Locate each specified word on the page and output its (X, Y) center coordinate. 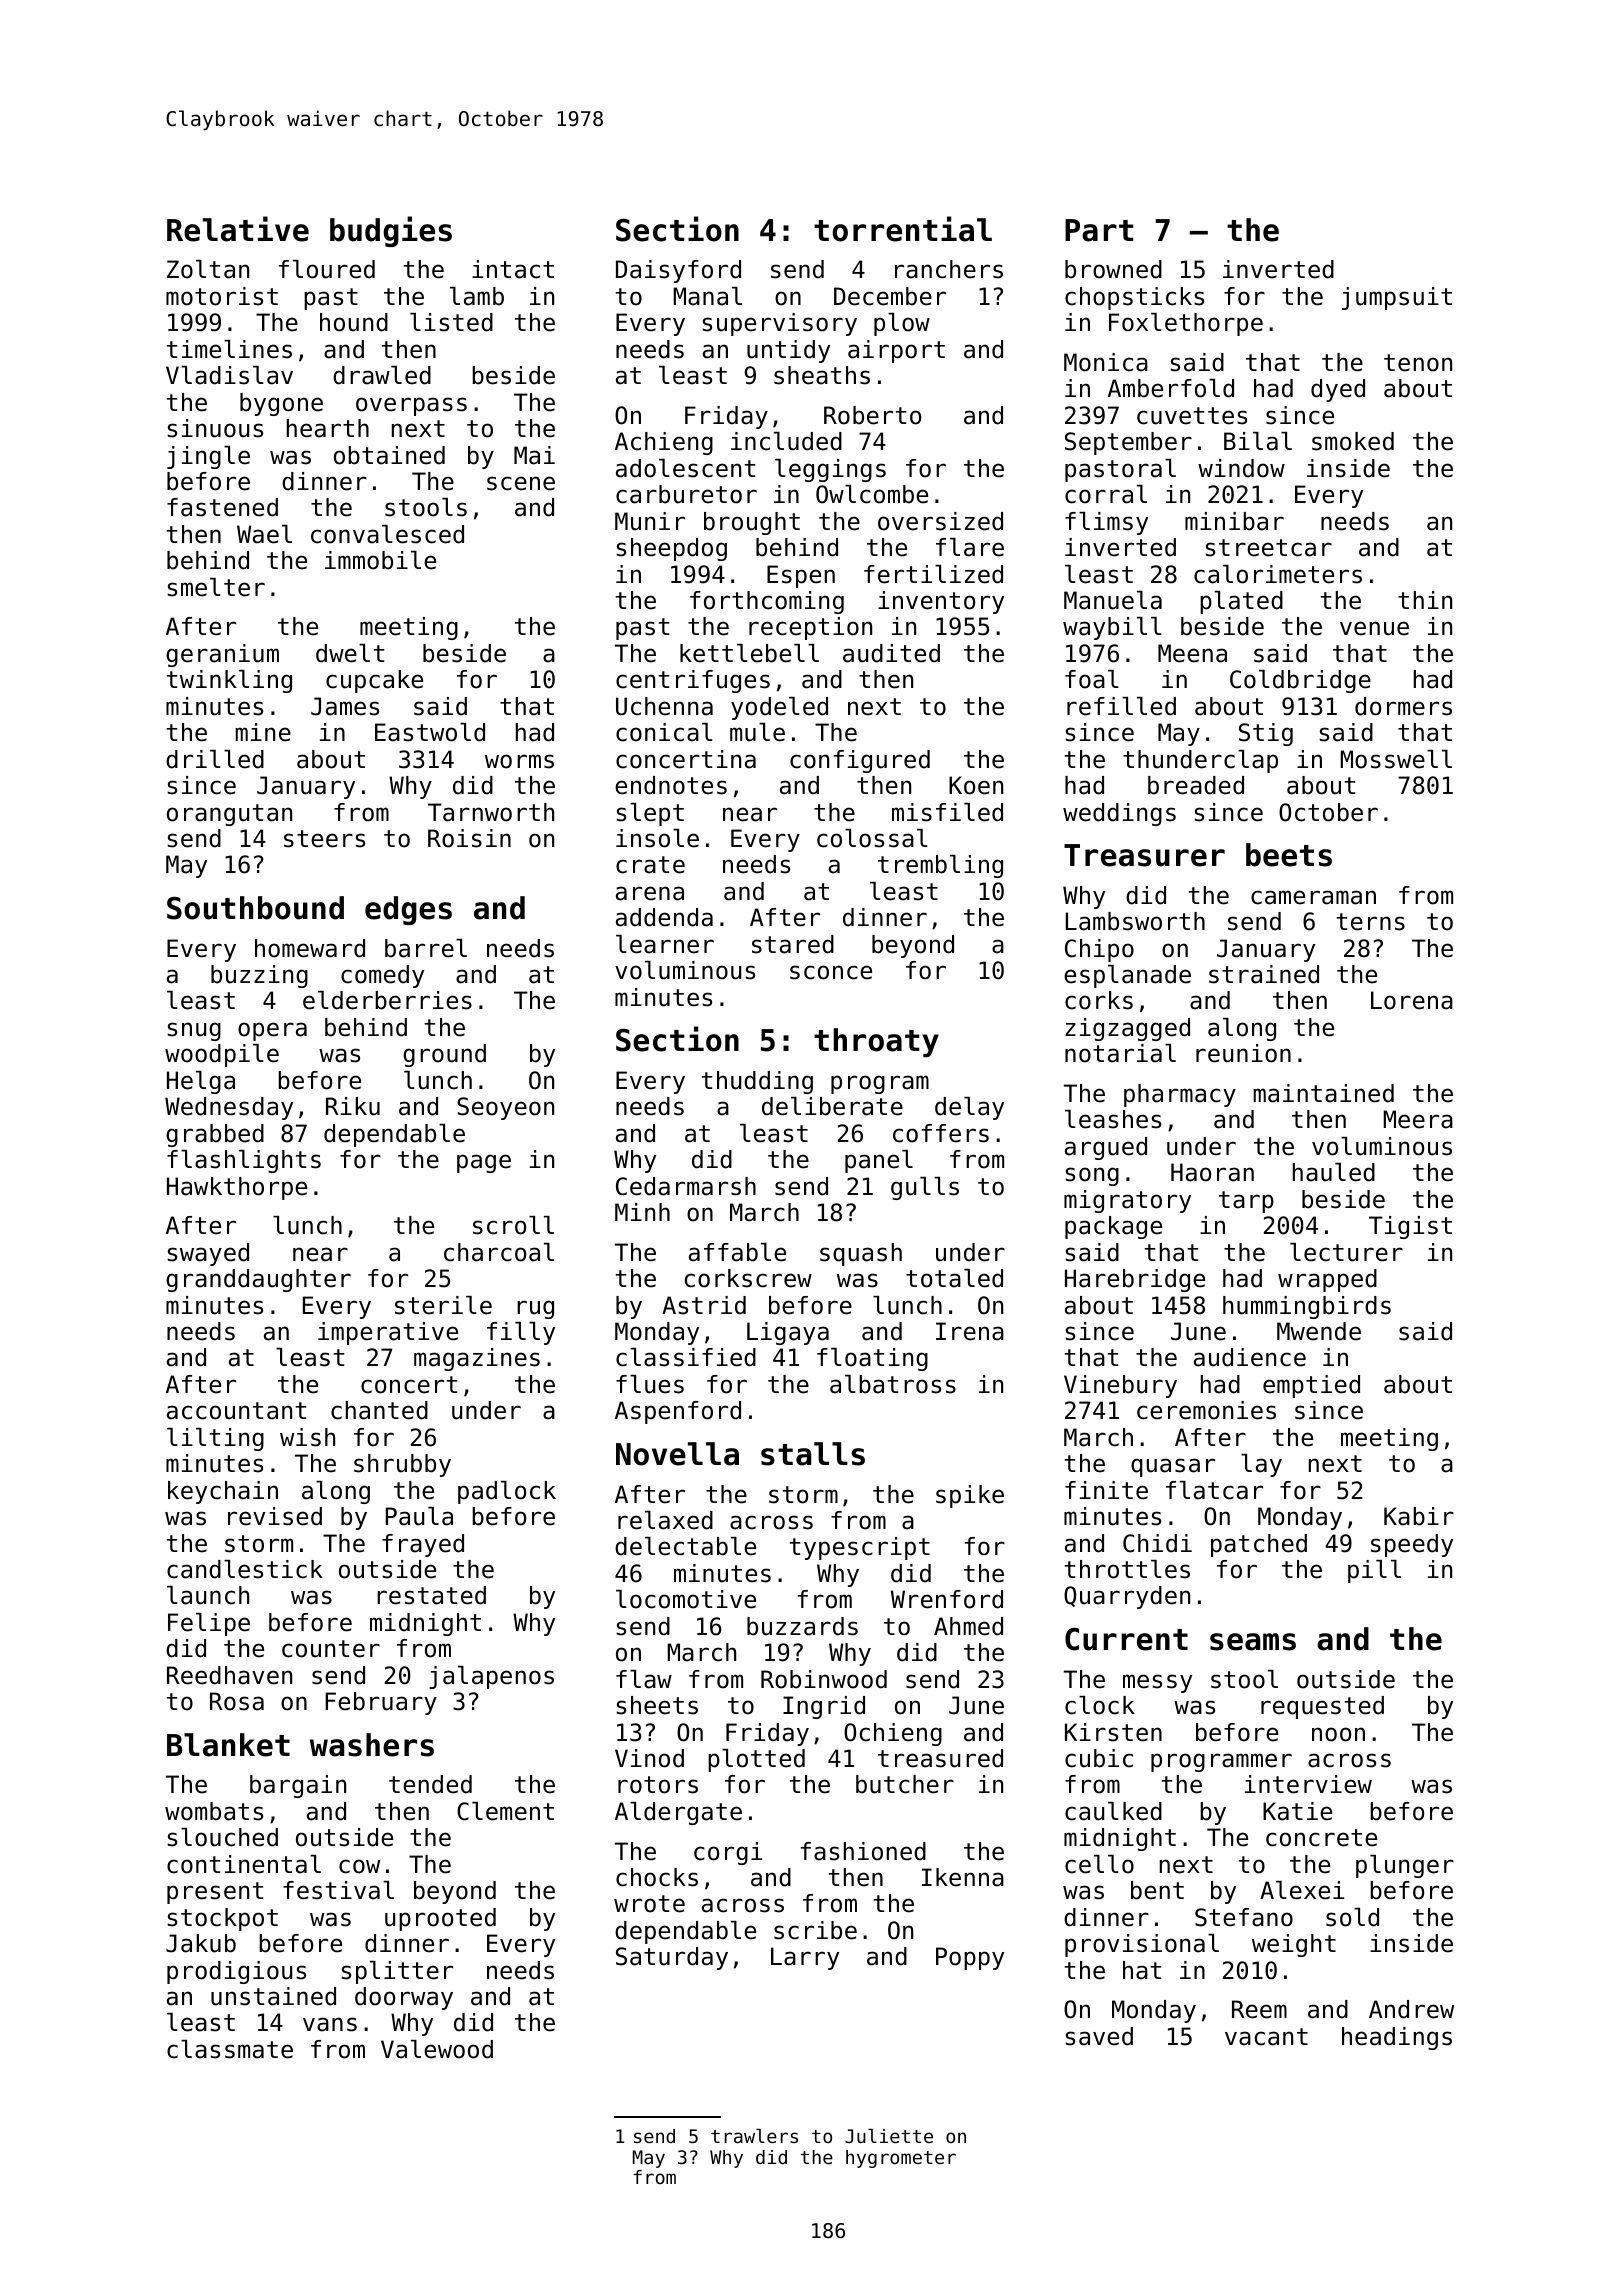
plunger (1405, 1866)
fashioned (863, 1851)
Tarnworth (491, 812)
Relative (238, 229)
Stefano (1244, 1917)
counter (331, 1649)
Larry (805, 1958)
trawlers (754, 2136)
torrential (903, 229)
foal (1092, 679)
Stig (1266, 734)
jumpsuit (1397, 298)
